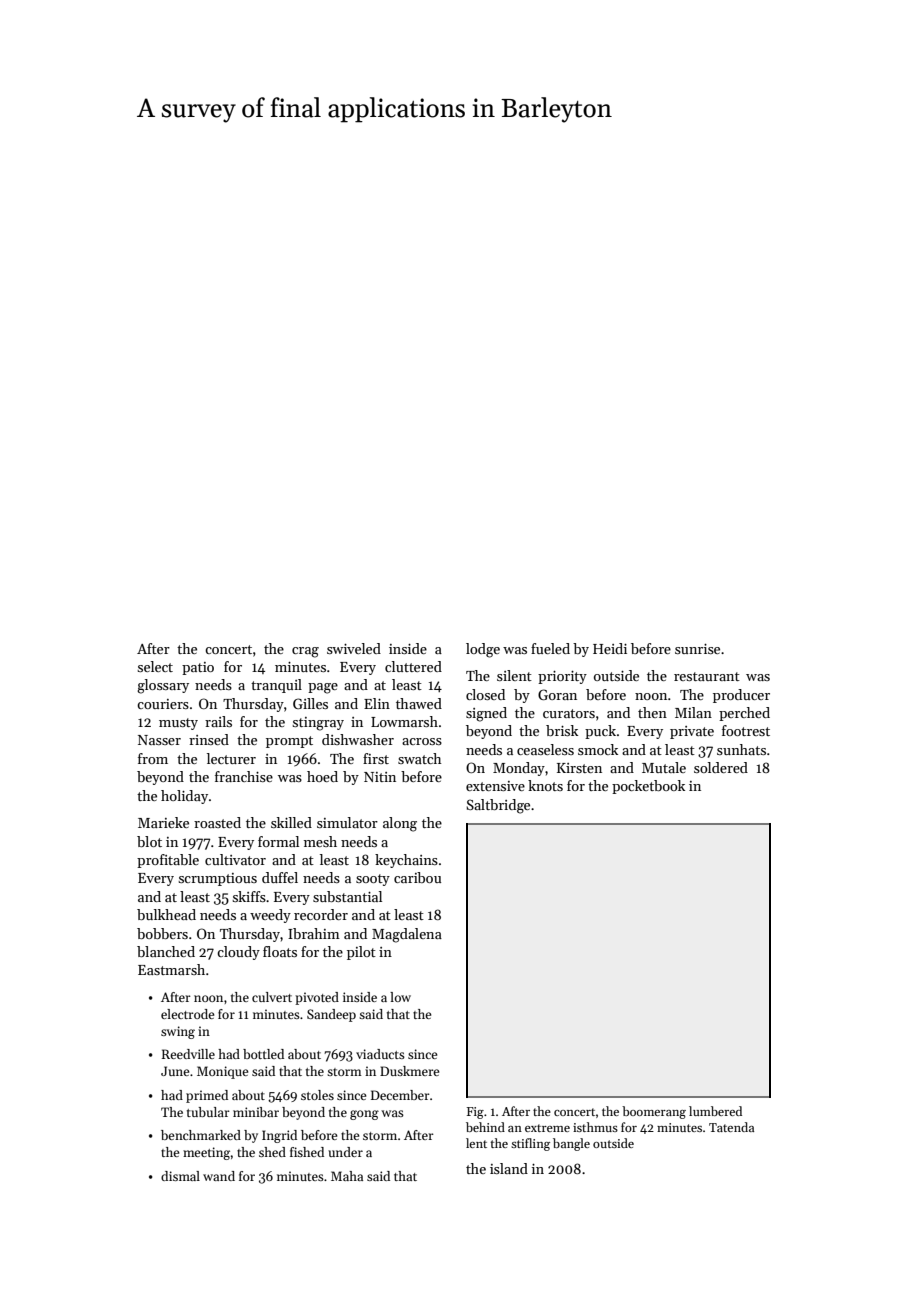 The width and height of the document is (908, 1316). What do you see at coordinates (163, 822) in the document?
I see `Marieke` at bounding box center [163, 822].
